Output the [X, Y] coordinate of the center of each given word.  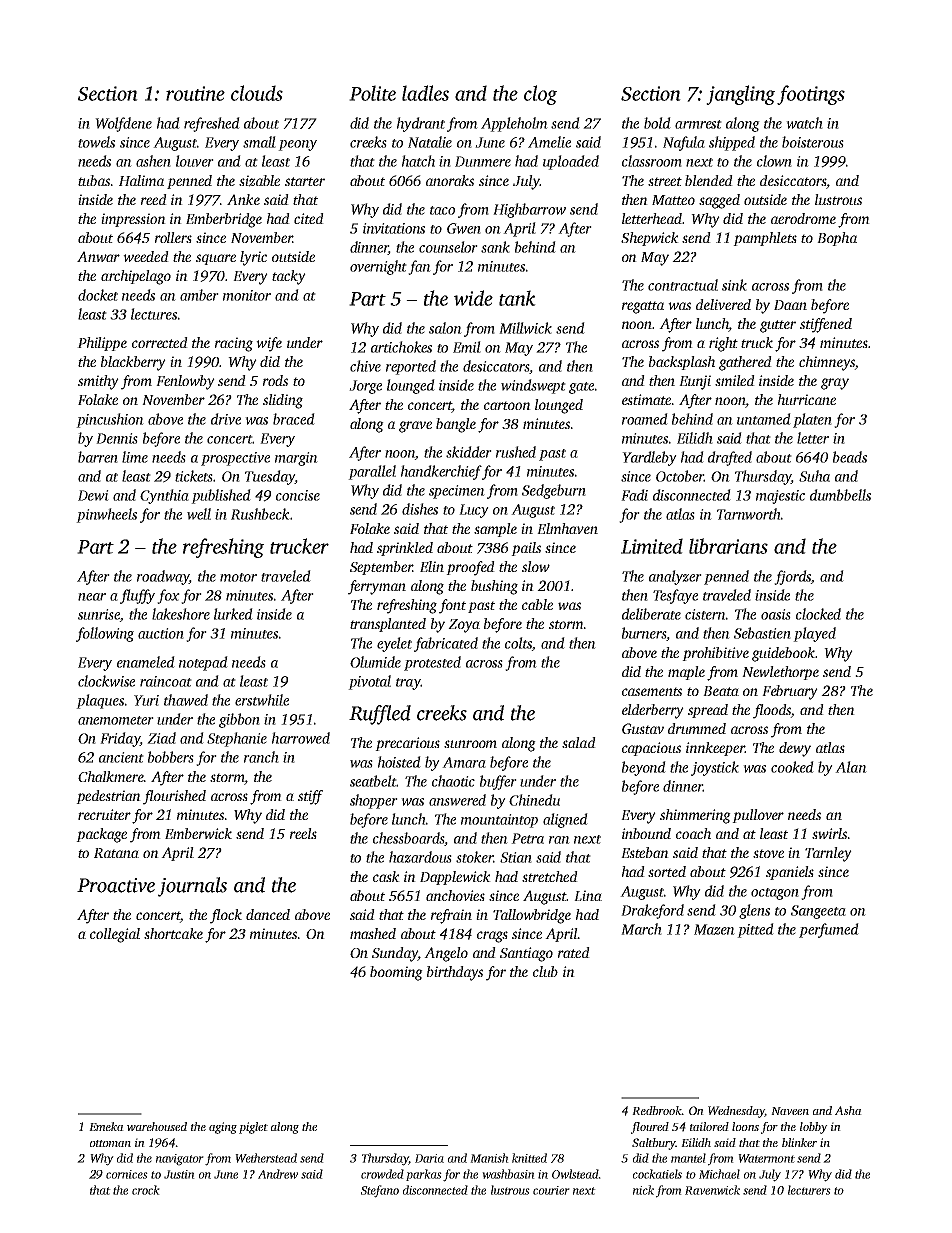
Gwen [464, 228]
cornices [127, 1174]
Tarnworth [749, 514]
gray [835, 384]
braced [294, 419]
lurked [233, 614]
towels [96, 142]
